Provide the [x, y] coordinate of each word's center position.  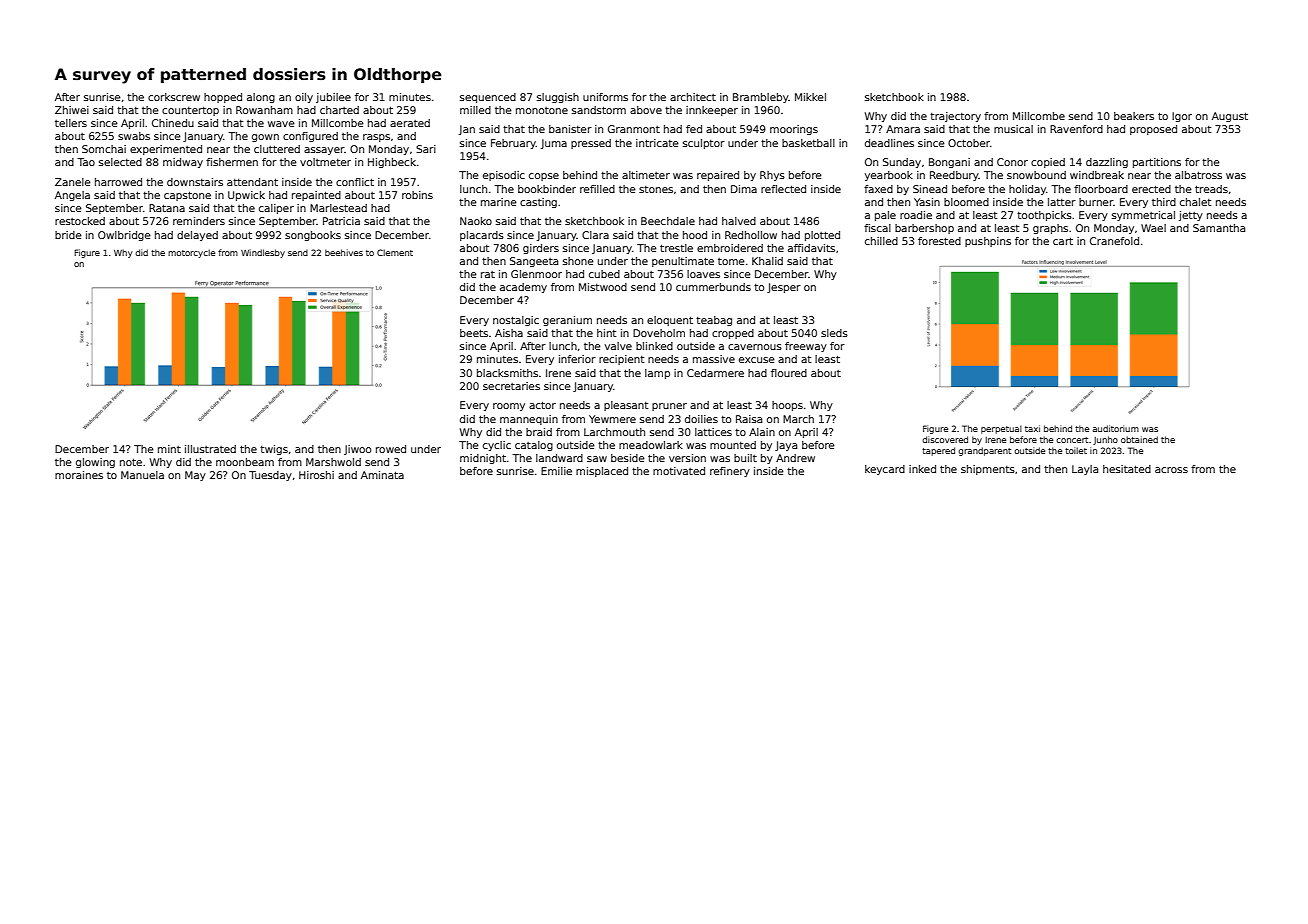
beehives [344, 252]
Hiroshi [316, 475]
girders [541, 249]
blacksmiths [507, 373]
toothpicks [1044, 216]
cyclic [497, 446]
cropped [733, 334]
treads [1211, 189]
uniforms [605, 97]
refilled [597, 189]
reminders [199, 221]
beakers [1134, 116]
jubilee [333, 98]
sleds [834, 333]
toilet [1076, 450]
